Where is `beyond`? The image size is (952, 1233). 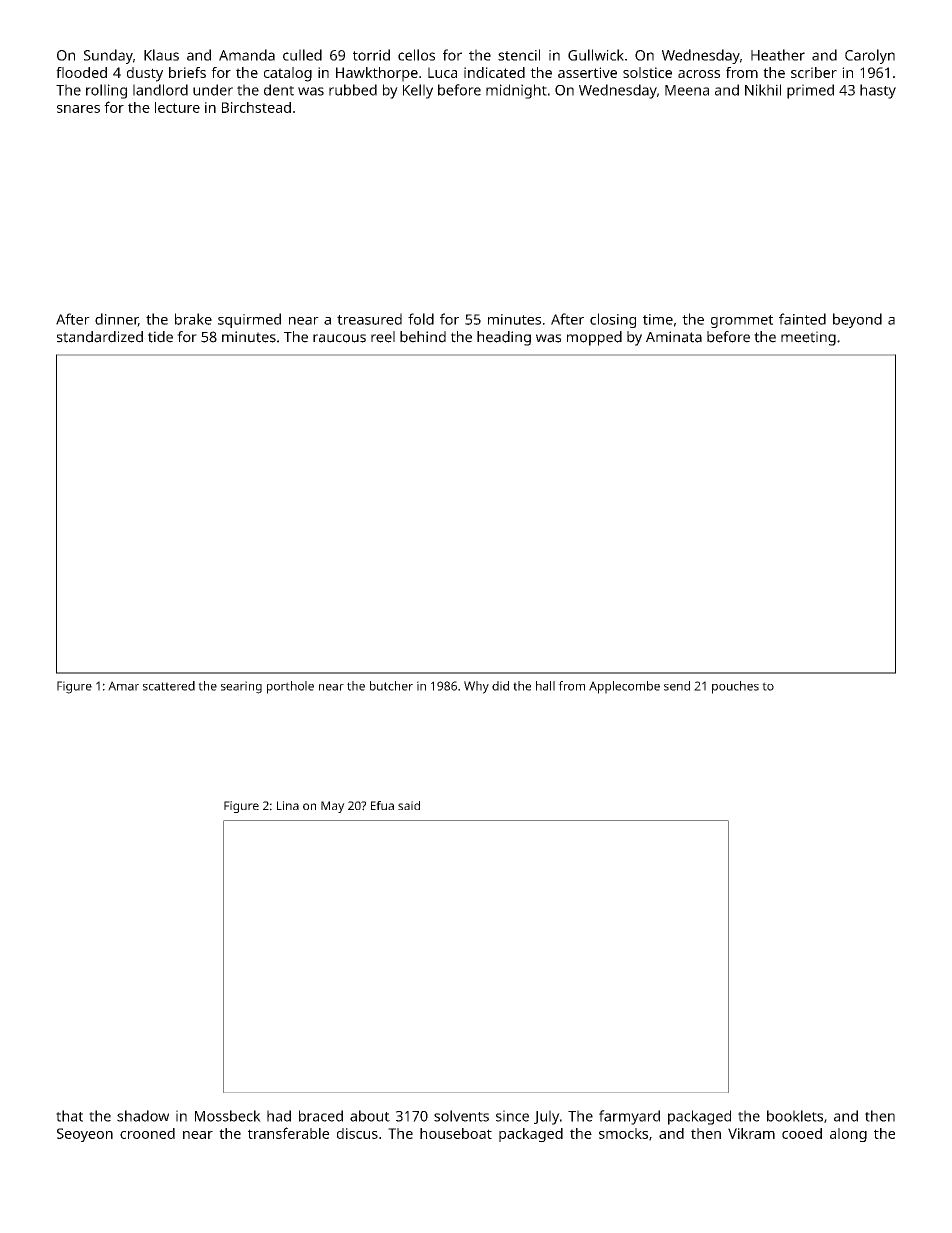
beyond is located at coordinates (857, 320).
